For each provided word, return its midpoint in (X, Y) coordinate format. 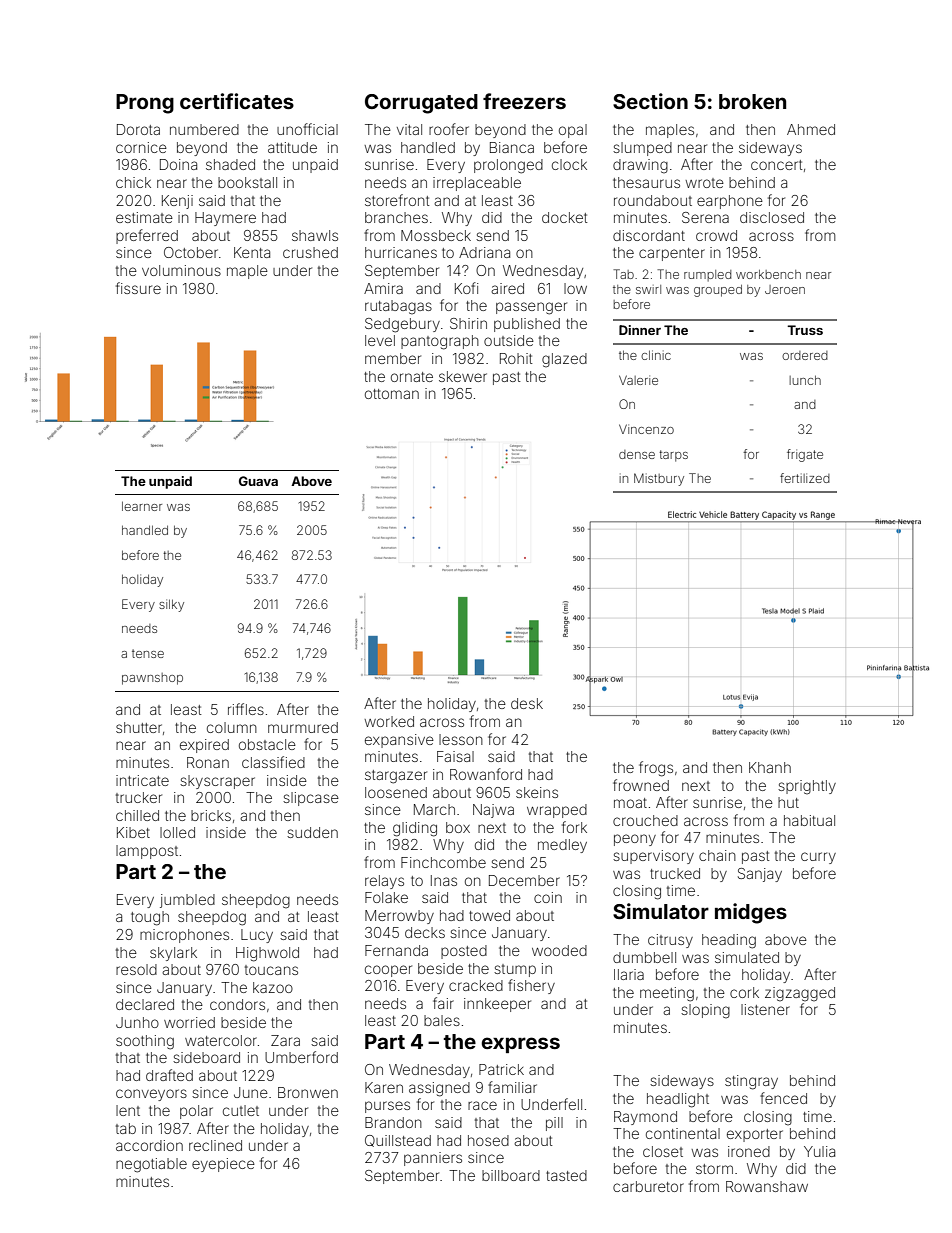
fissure (138, 288)
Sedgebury (402, 325)
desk (527, 703)
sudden (312, 832)
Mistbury (659, 479)
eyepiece (223, 1165)
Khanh (770, 767)
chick (133, 182)
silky (171, 605)
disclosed (772, 217)
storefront (397, 200)
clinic (656, 355)
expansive (399, 741)
